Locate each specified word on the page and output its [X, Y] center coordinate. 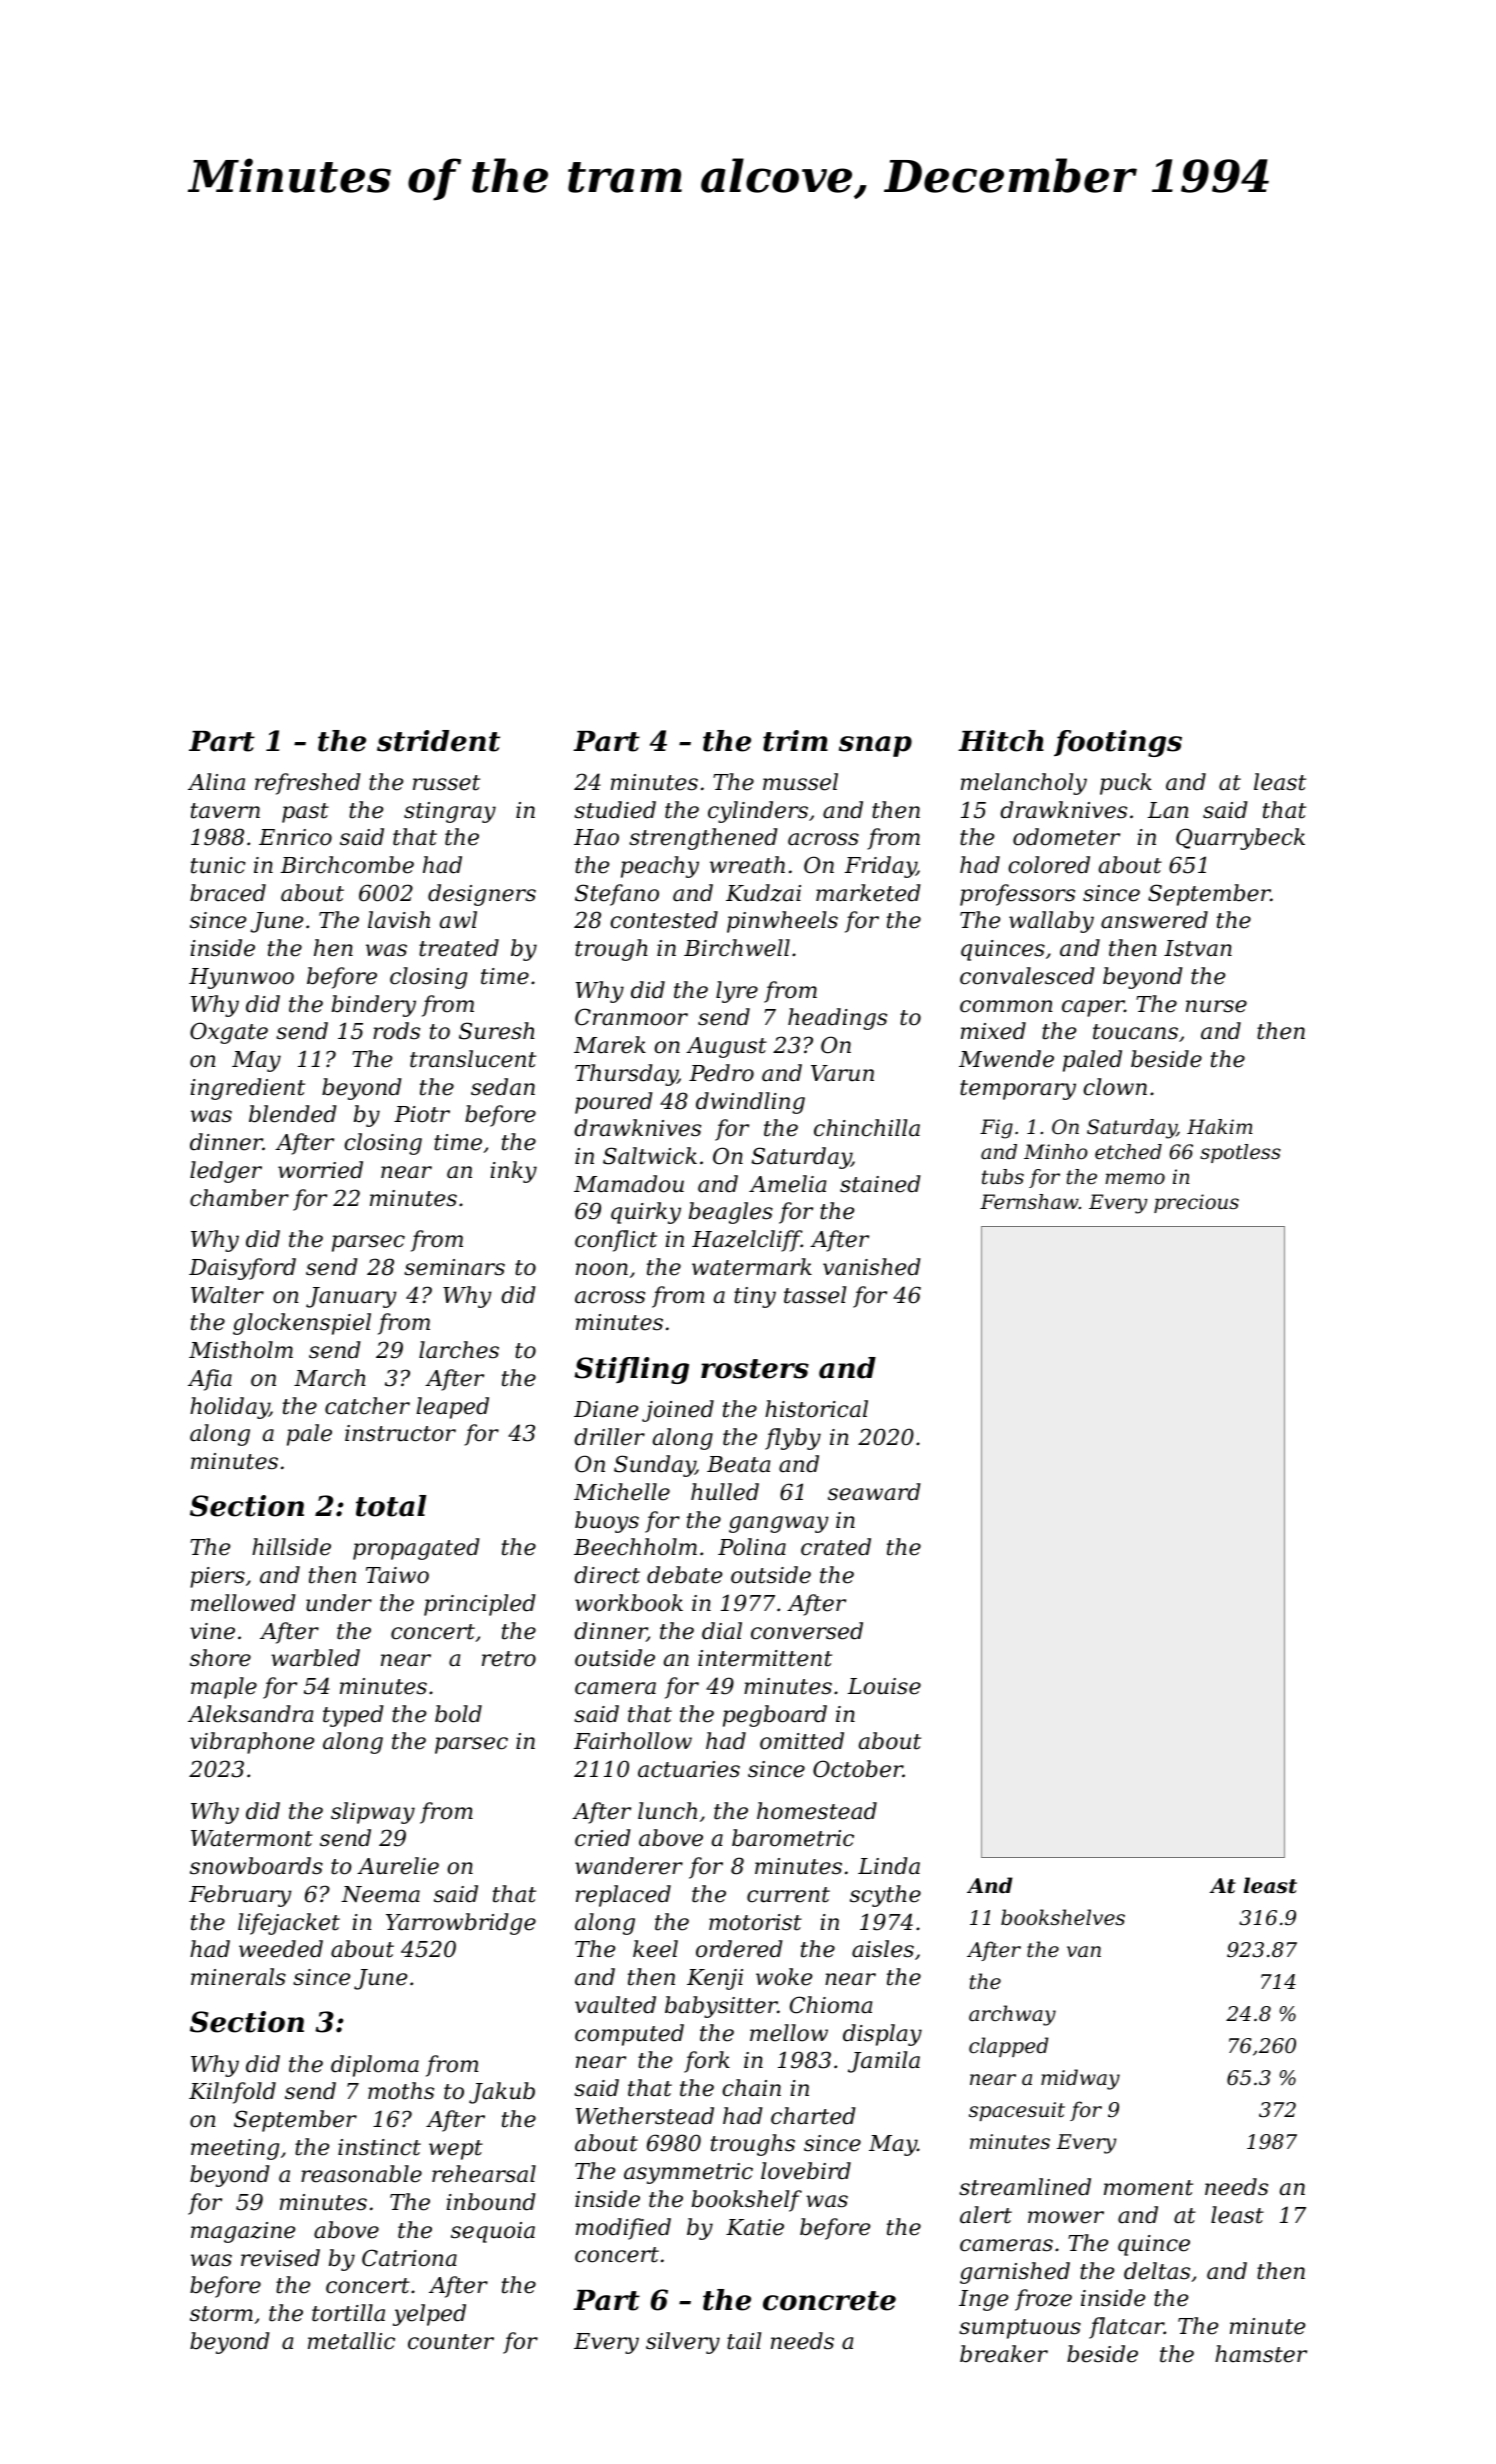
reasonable [361, 2174]
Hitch [1001, 741]
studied [615, 810]
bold [458, 1714]
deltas [1157, 2271]
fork [707, 2062]
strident [438, 741]
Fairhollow [633, 1741]
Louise [884, 1686]
